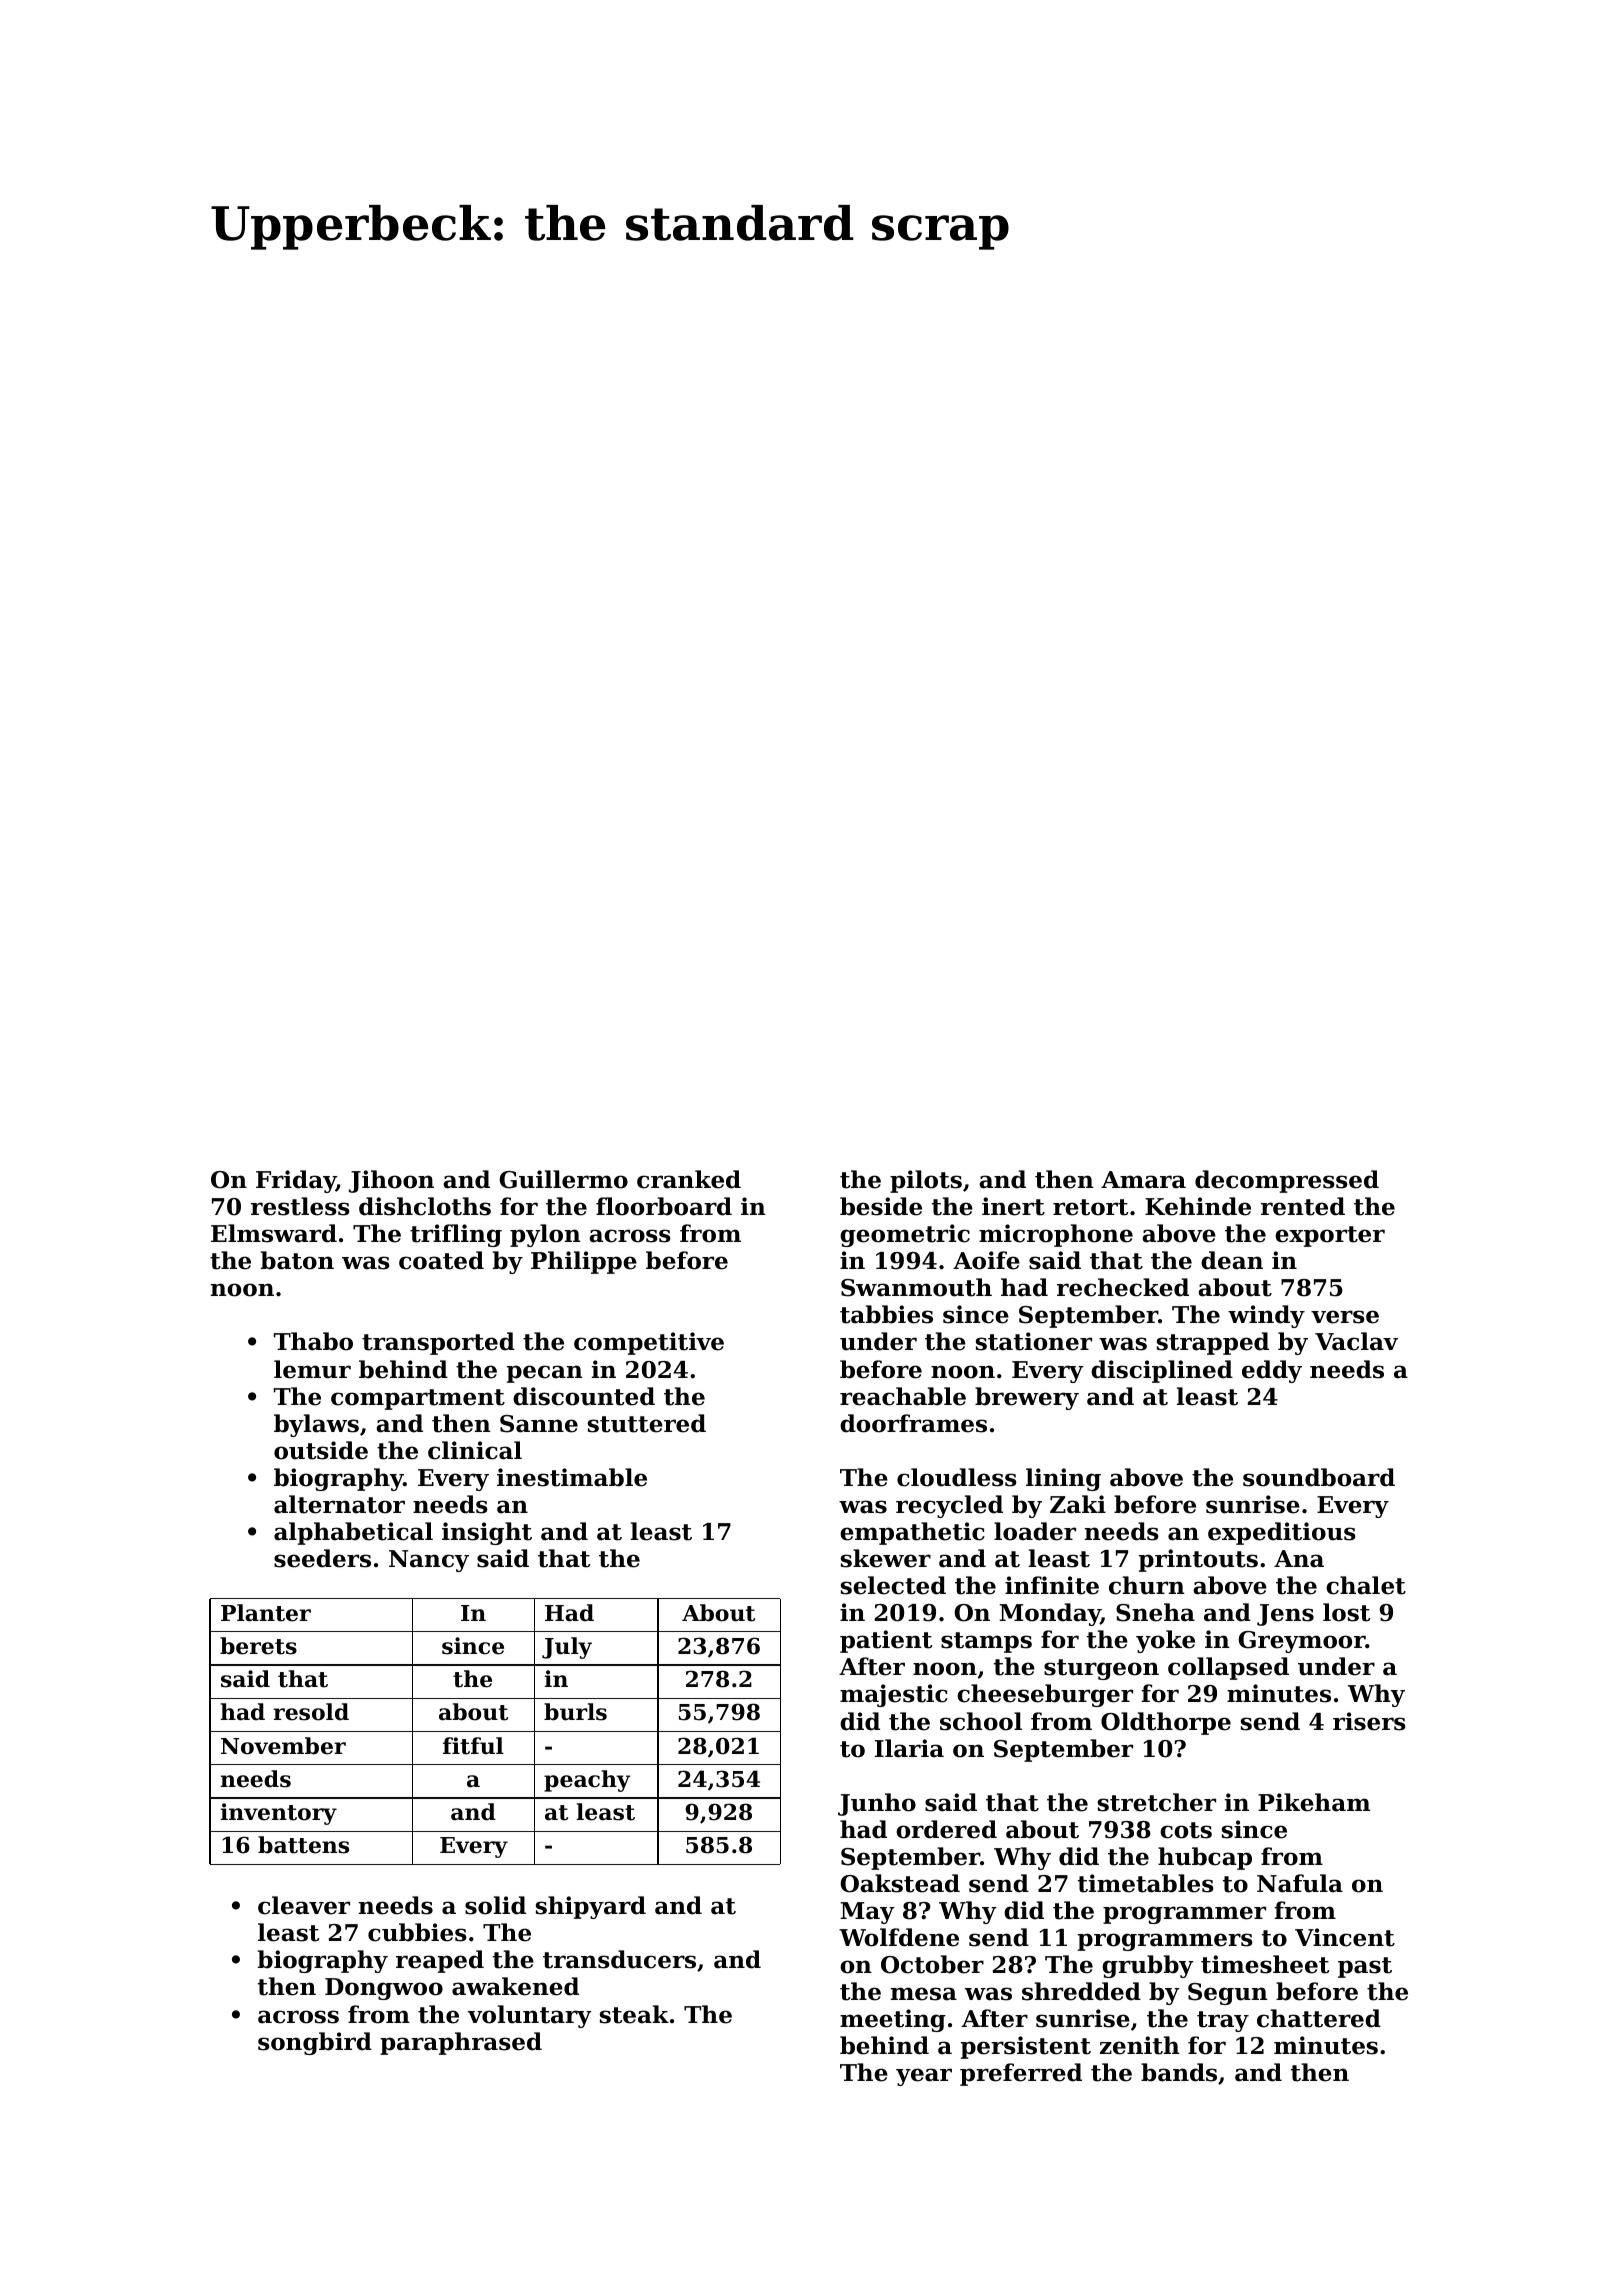 The width and height of the screenshot is (1620, 2292). Describe the element at coordinates (664, 1206) in the screenshot. I see `floorboard` at that location.
